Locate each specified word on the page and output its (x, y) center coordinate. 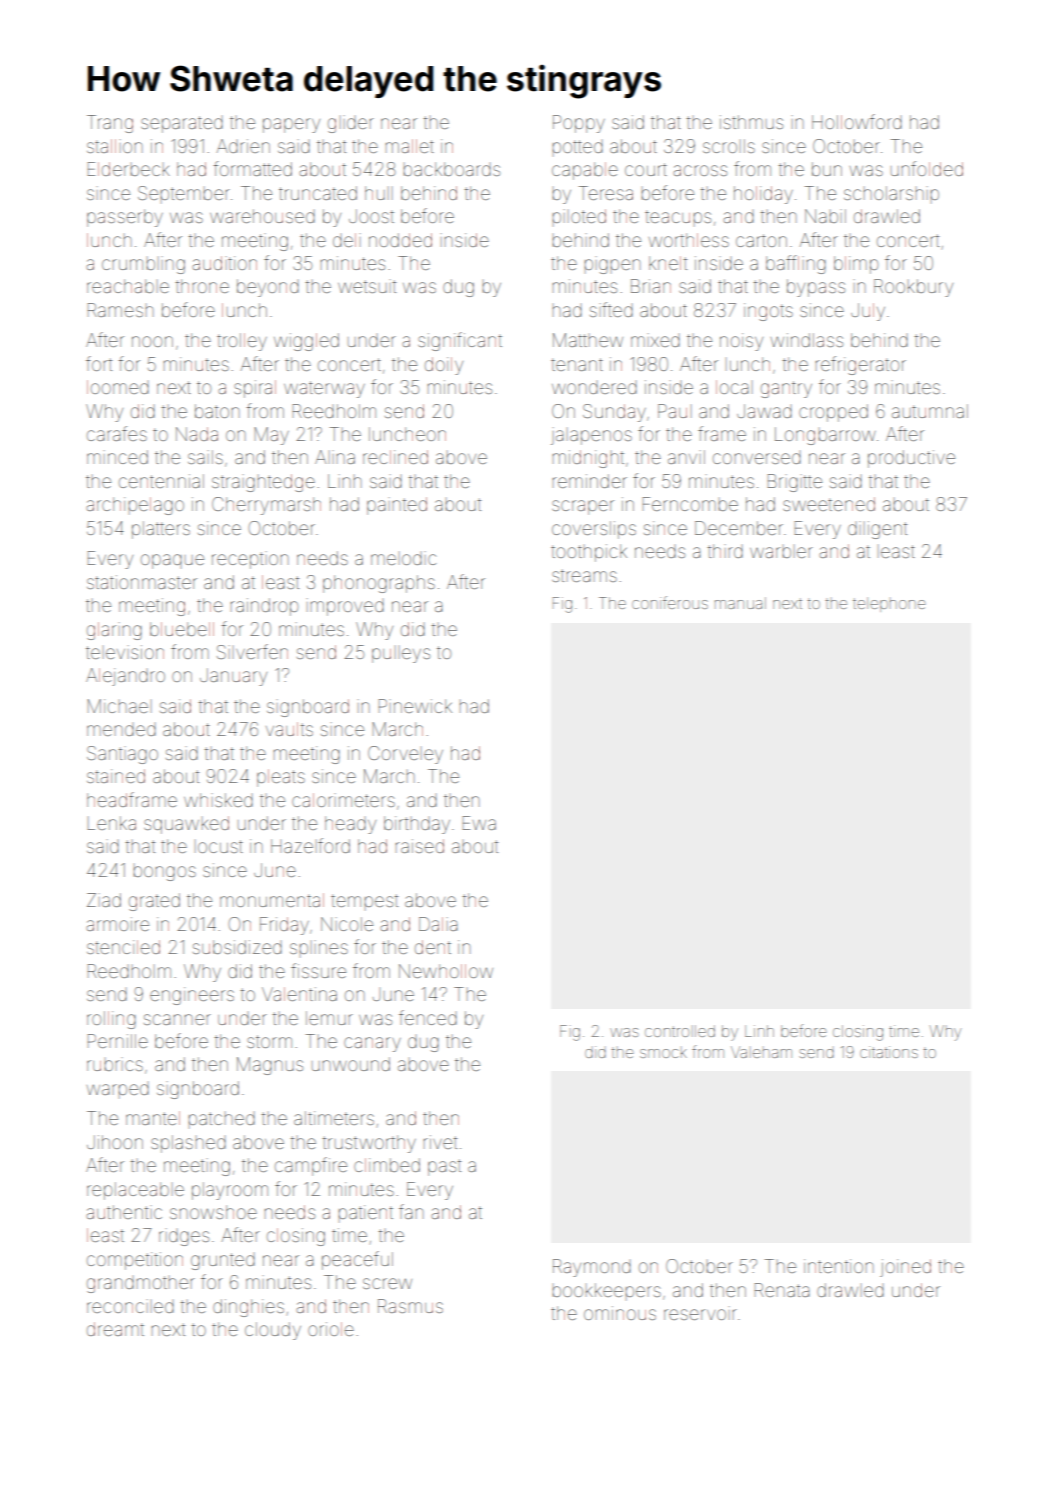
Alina (335, 457)
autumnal (930, 411)
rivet (440, 1142)
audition (224, 263)
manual (740, 603)
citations (889, 1052)
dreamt (115, 1329)
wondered (594, 388)
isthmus (751, 122)
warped (117, 1091)
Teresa (606, 193)
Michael (120, 706)
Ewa (479, 823)
